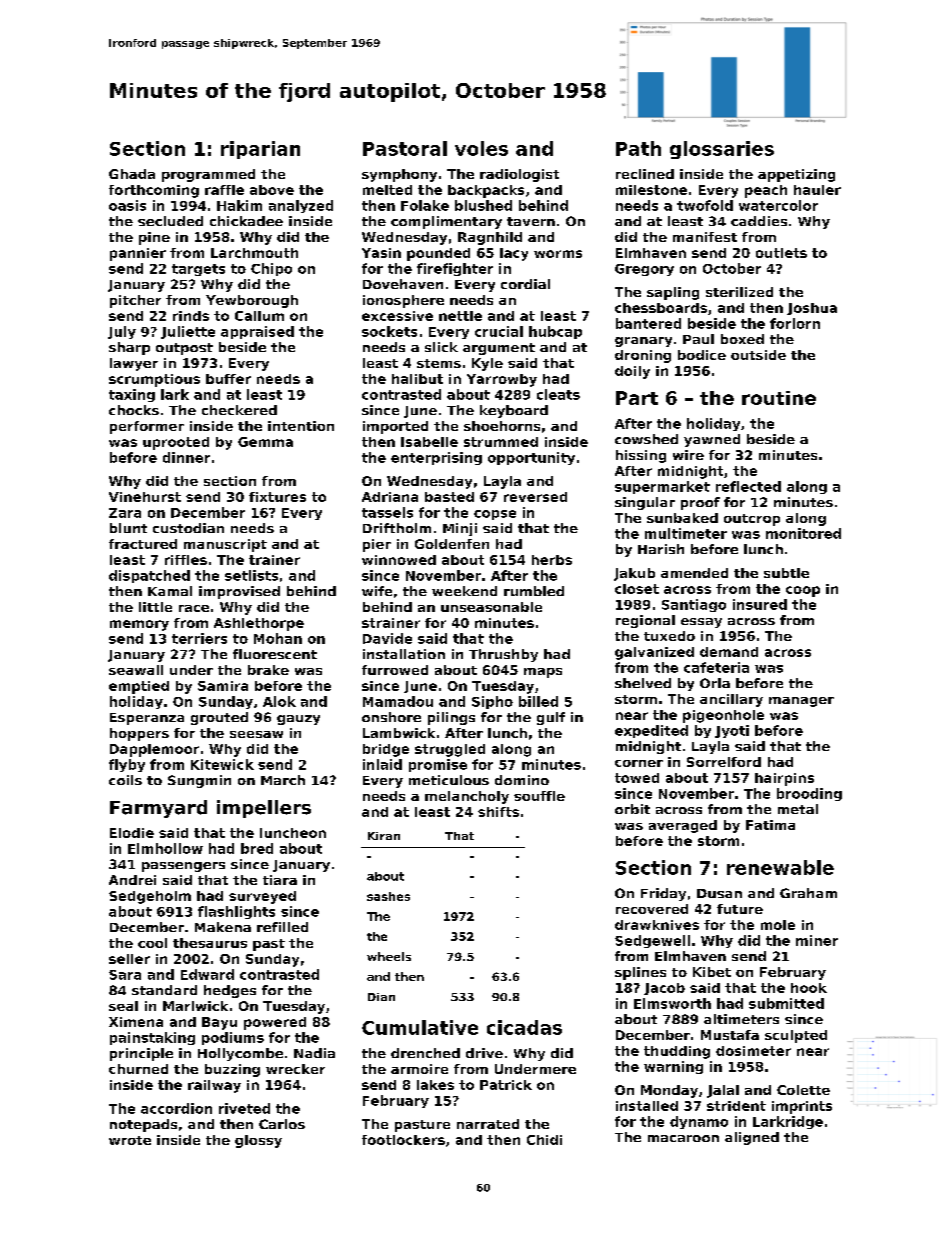  I want to click on Yasin, so click(381, 253).
